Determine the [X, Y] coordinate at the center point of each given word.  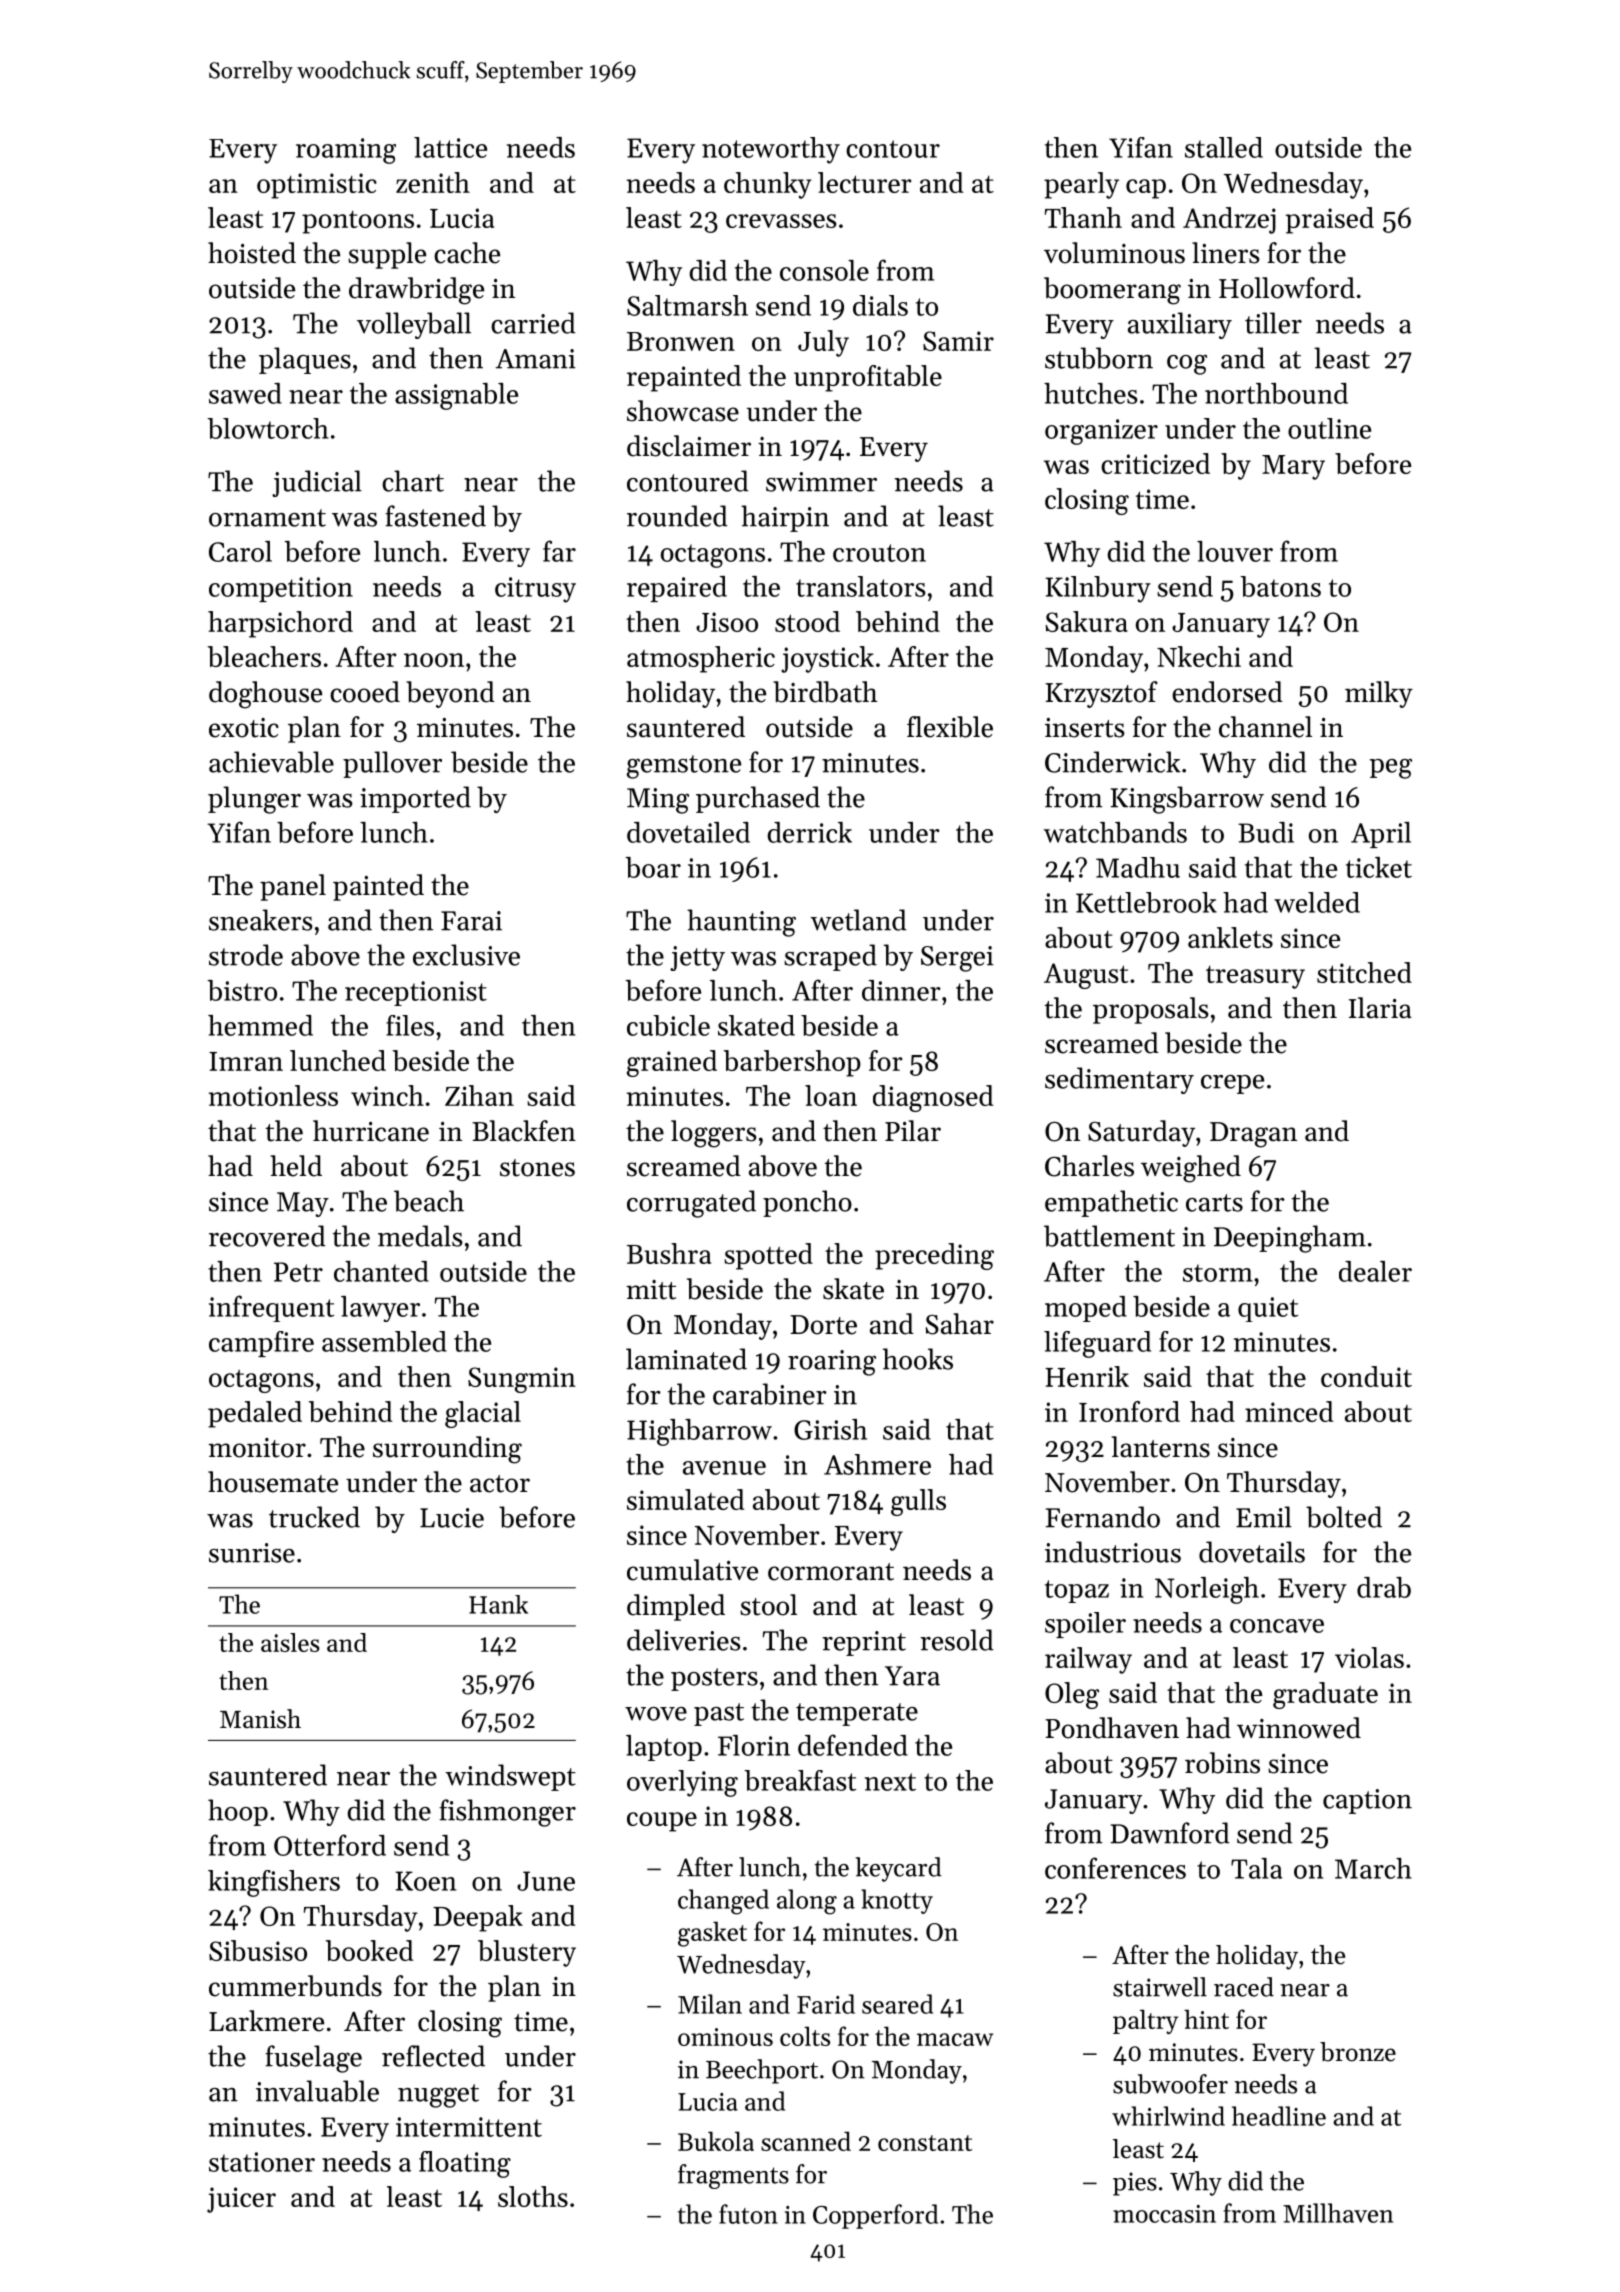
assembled [384, 1341]
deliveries [684, 1640]
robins [1222, 1763]
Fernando [1103, 1517]
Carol [240, 551]
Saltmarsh [687, 305]
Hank [498, 1604]
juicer [241, 2200]
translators [861, 586]
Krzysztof [1101, 694]
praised [1330, 220]
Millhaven [1338, 2213]
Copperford [875, 2216]
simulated [685, 1499]
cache [467, 253]
